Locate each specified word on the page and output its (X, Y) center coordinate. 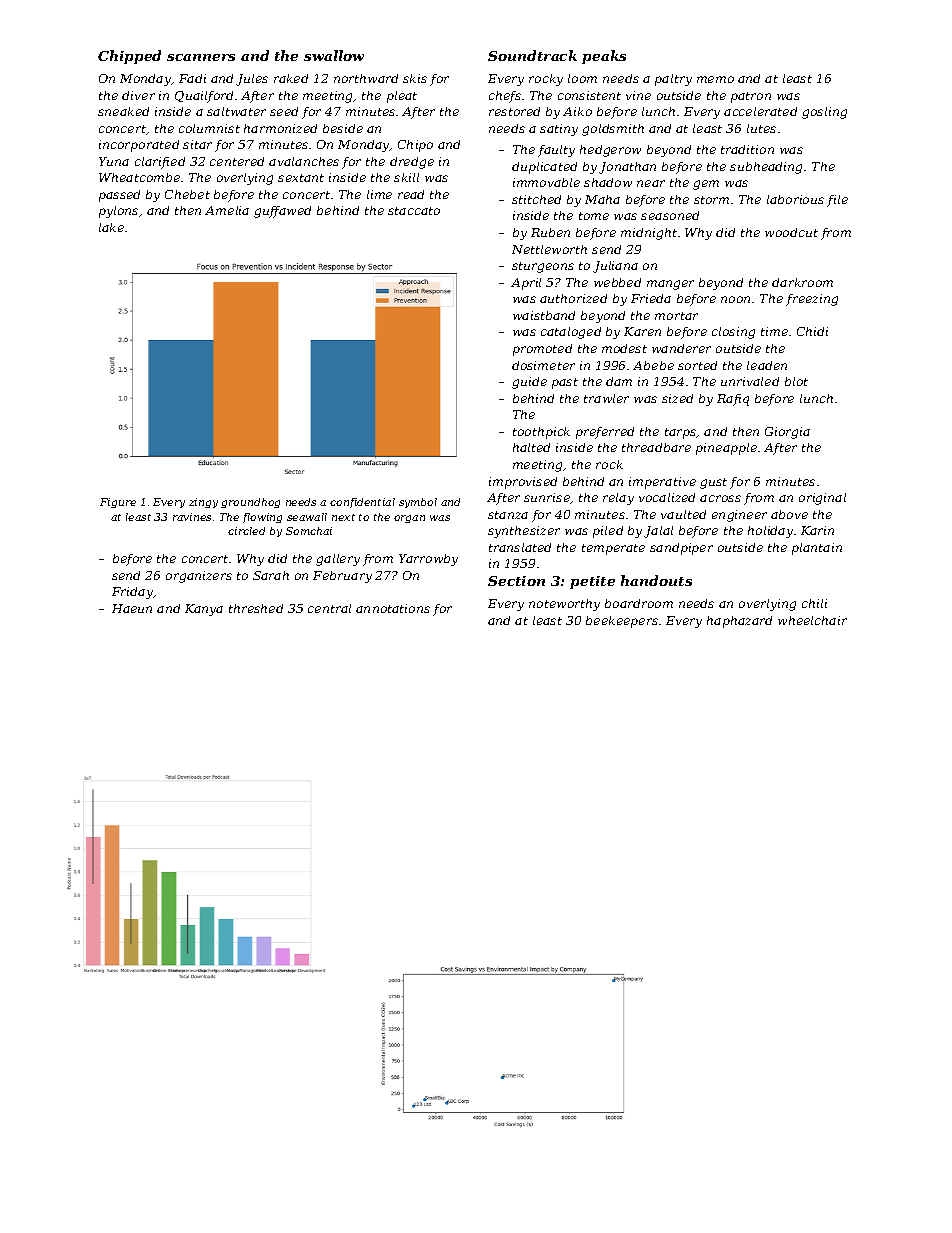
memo (715, 79)
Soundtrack (532, 55)
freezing (812, 300)
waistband (544, 315)
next (343, 517)
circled (246, 531)
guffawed (282, 212)
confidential (362, 503)
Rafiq (733, 400)
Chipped (129, 57)
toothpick (541, 433)
